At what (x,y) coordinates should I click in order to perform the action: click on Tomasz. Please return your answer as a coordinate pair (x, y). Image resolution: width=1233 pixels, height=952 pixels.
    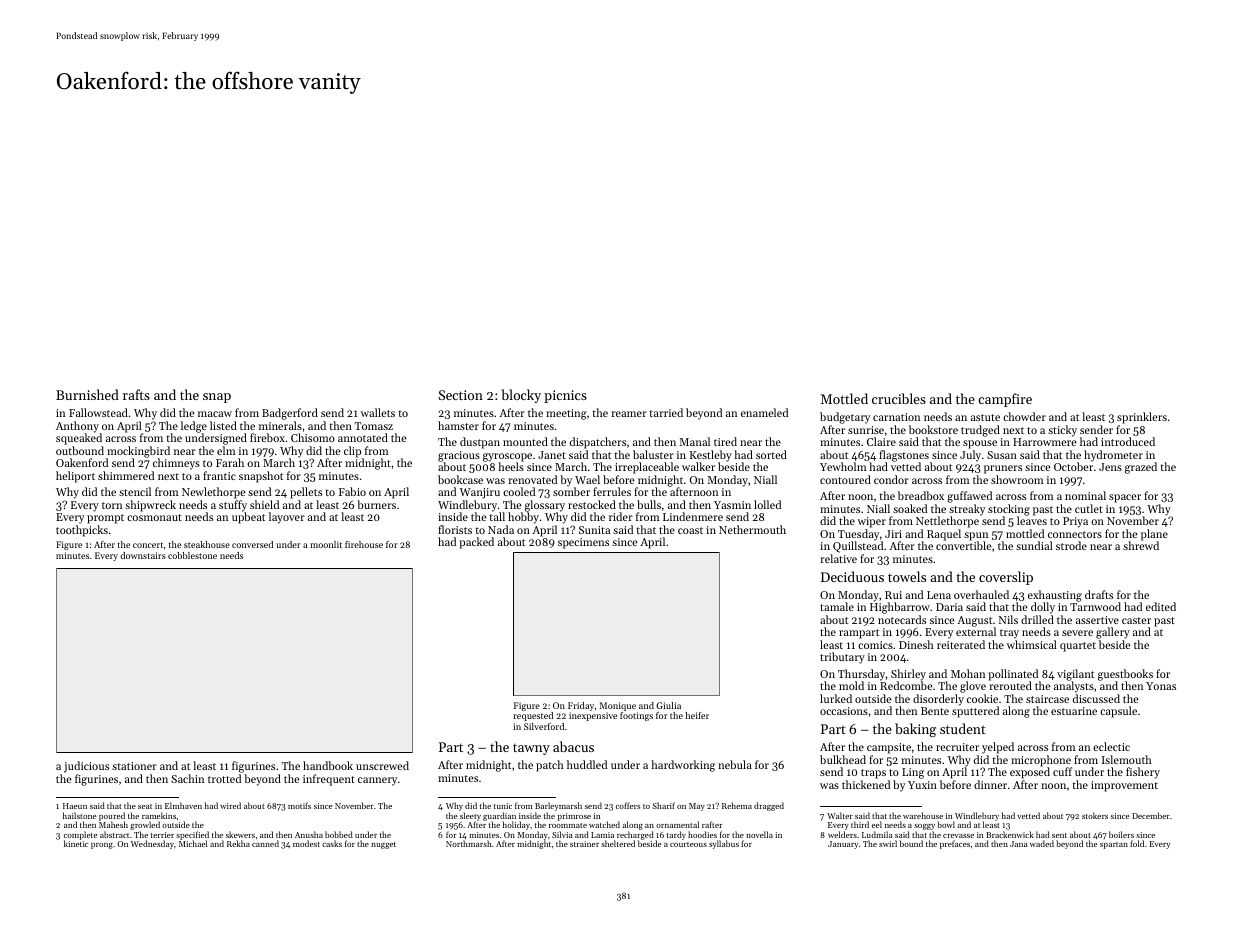
    Looking at the image, I should click on (374, 426).
